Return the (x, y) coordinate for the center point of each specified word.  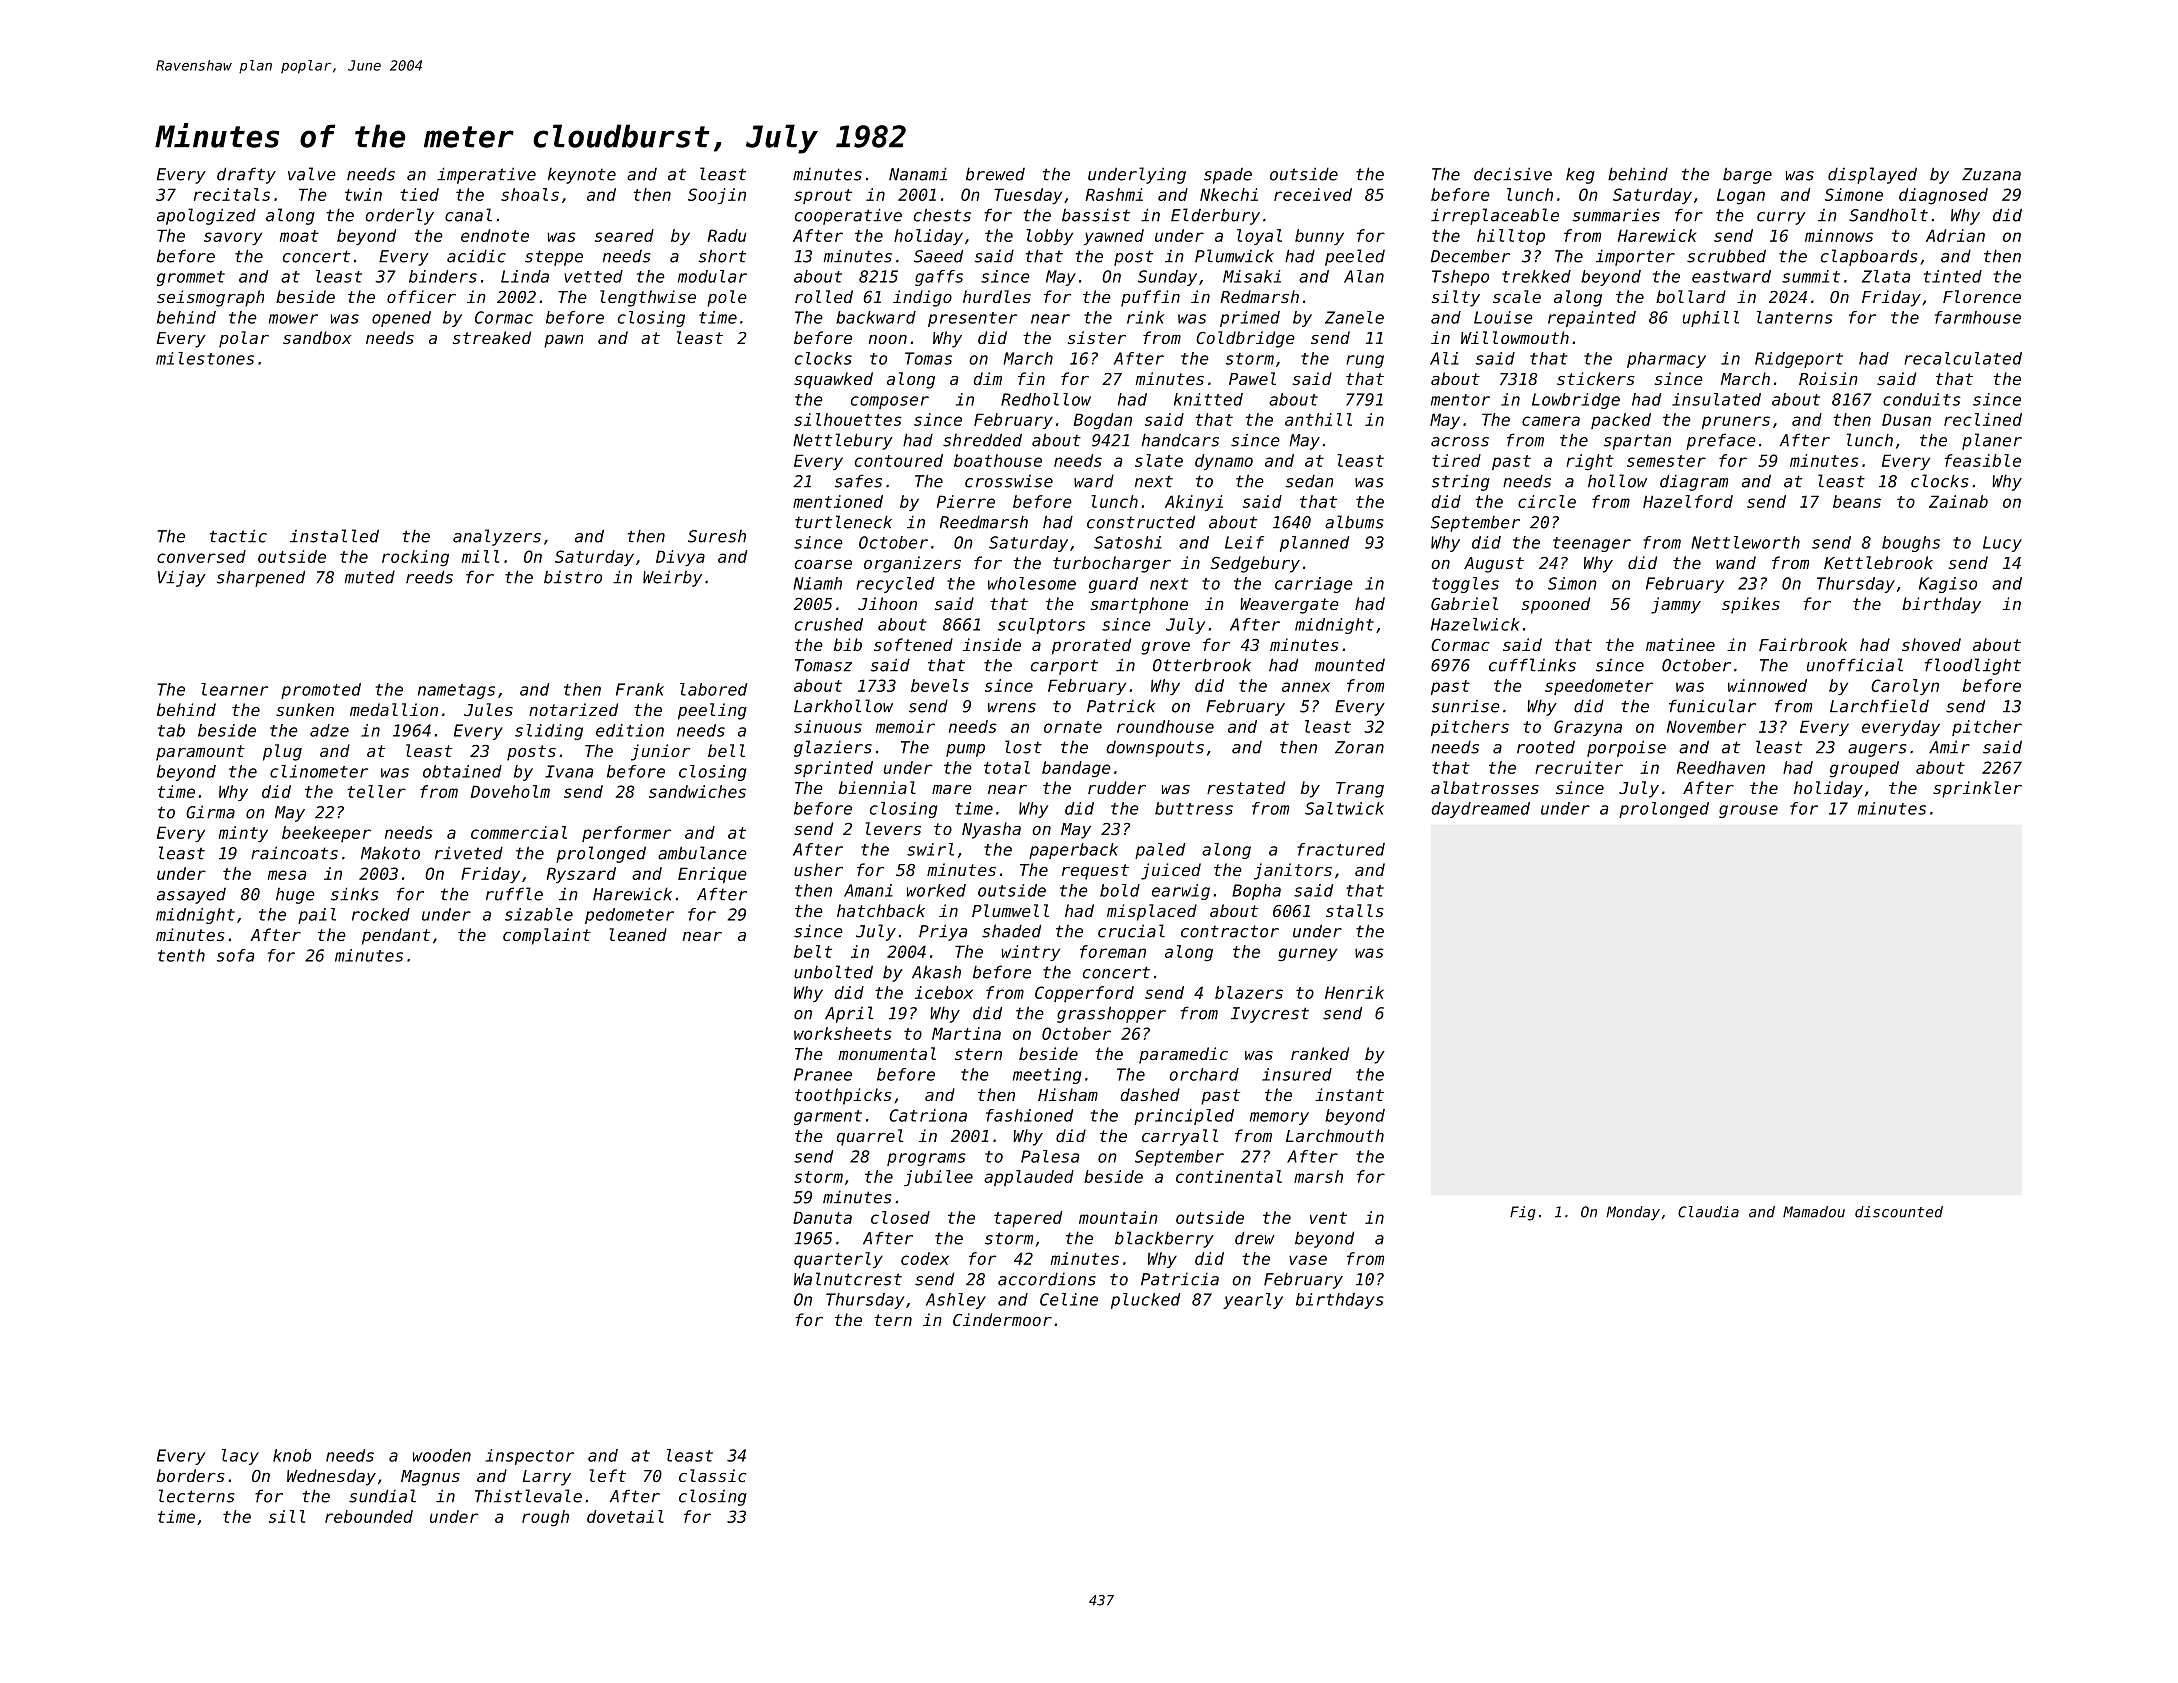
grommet (191, 278)
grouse (1748, 811)
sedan (1309, 481)
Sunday (1167, 278)
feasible (1982, 460)
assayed (191, 896)
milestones (205, 358)
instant (1349, 1094)
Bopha (1256, 892)
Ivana (569, 771)
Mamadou (1814, 1212)
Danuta (822, 1217)
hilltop (1511, 237)
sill (287, 1516)
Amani (868, 890)
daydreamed (1480, 810)
